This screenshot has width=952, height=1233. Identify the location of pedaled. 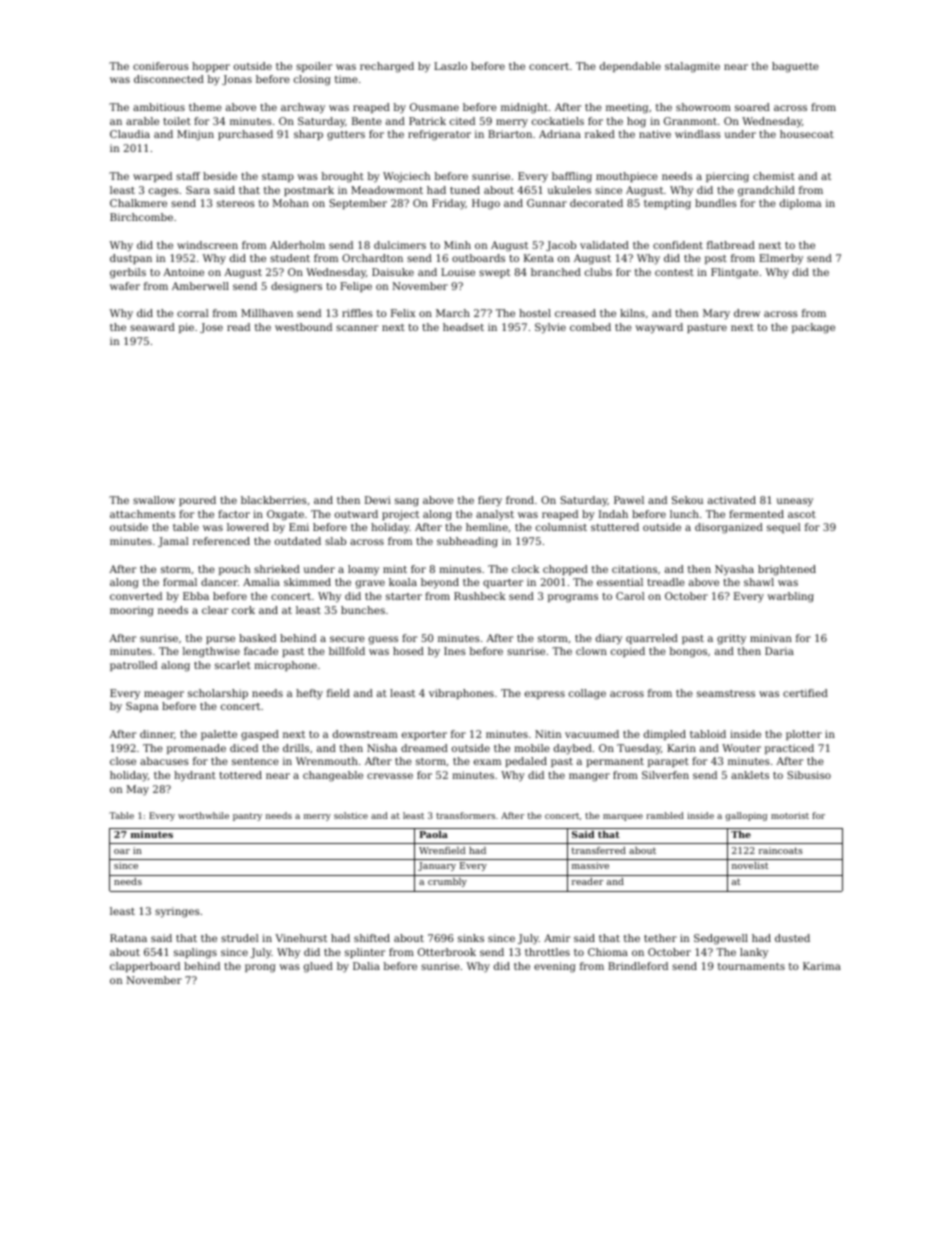
(526, 762).
